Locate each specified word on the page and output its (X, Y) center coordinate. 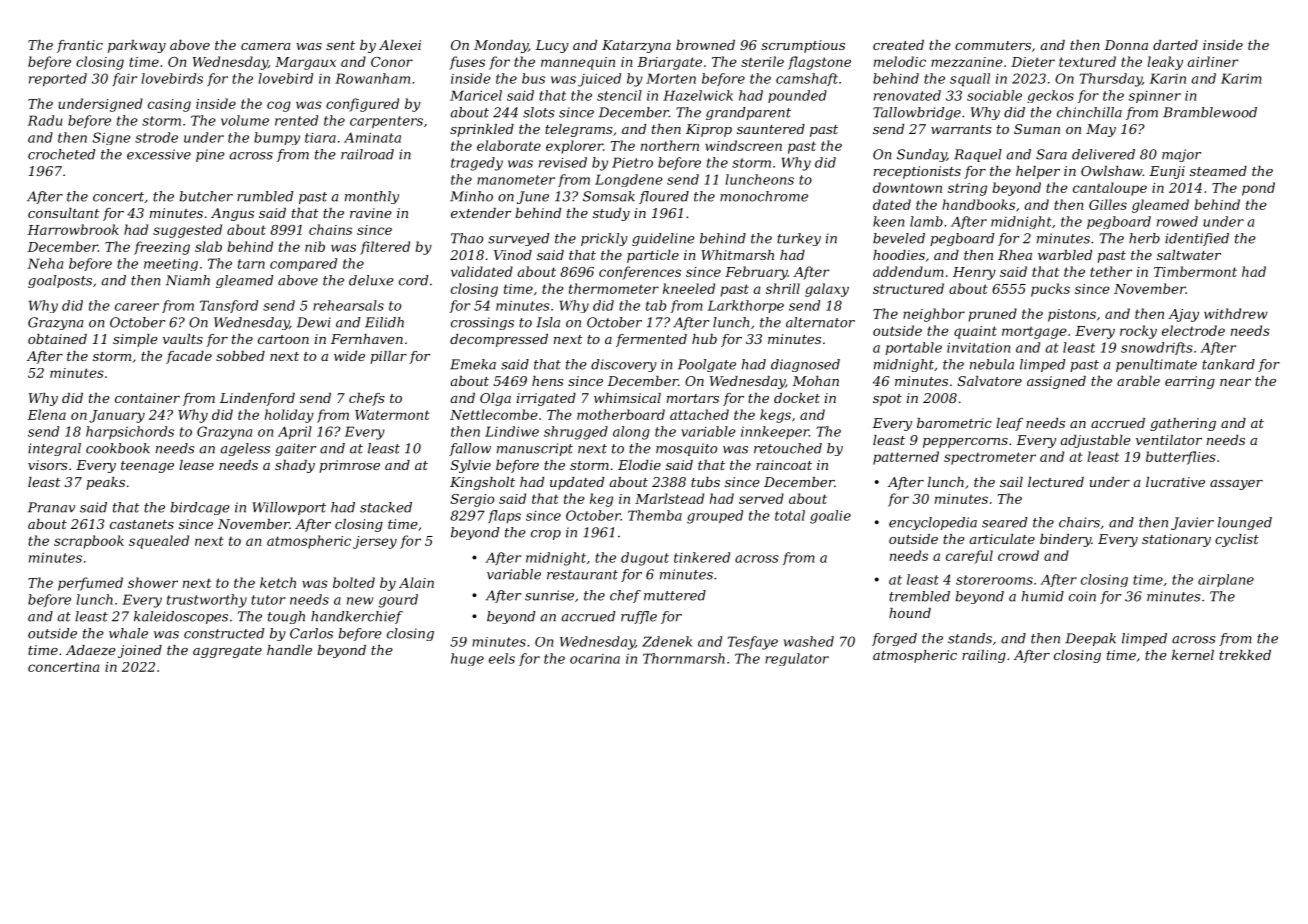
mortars (693, 398)
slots (539, 112)
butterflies (1181, 458)
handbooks (978, 204)
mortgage (1034, 332)
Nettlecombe (494, 414)
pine (210, 155)
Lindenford (257, 399)
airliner (1212, 61)
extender (481, 213)
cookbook (118, 448)
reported (58, 80)
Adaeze (91, 650)
